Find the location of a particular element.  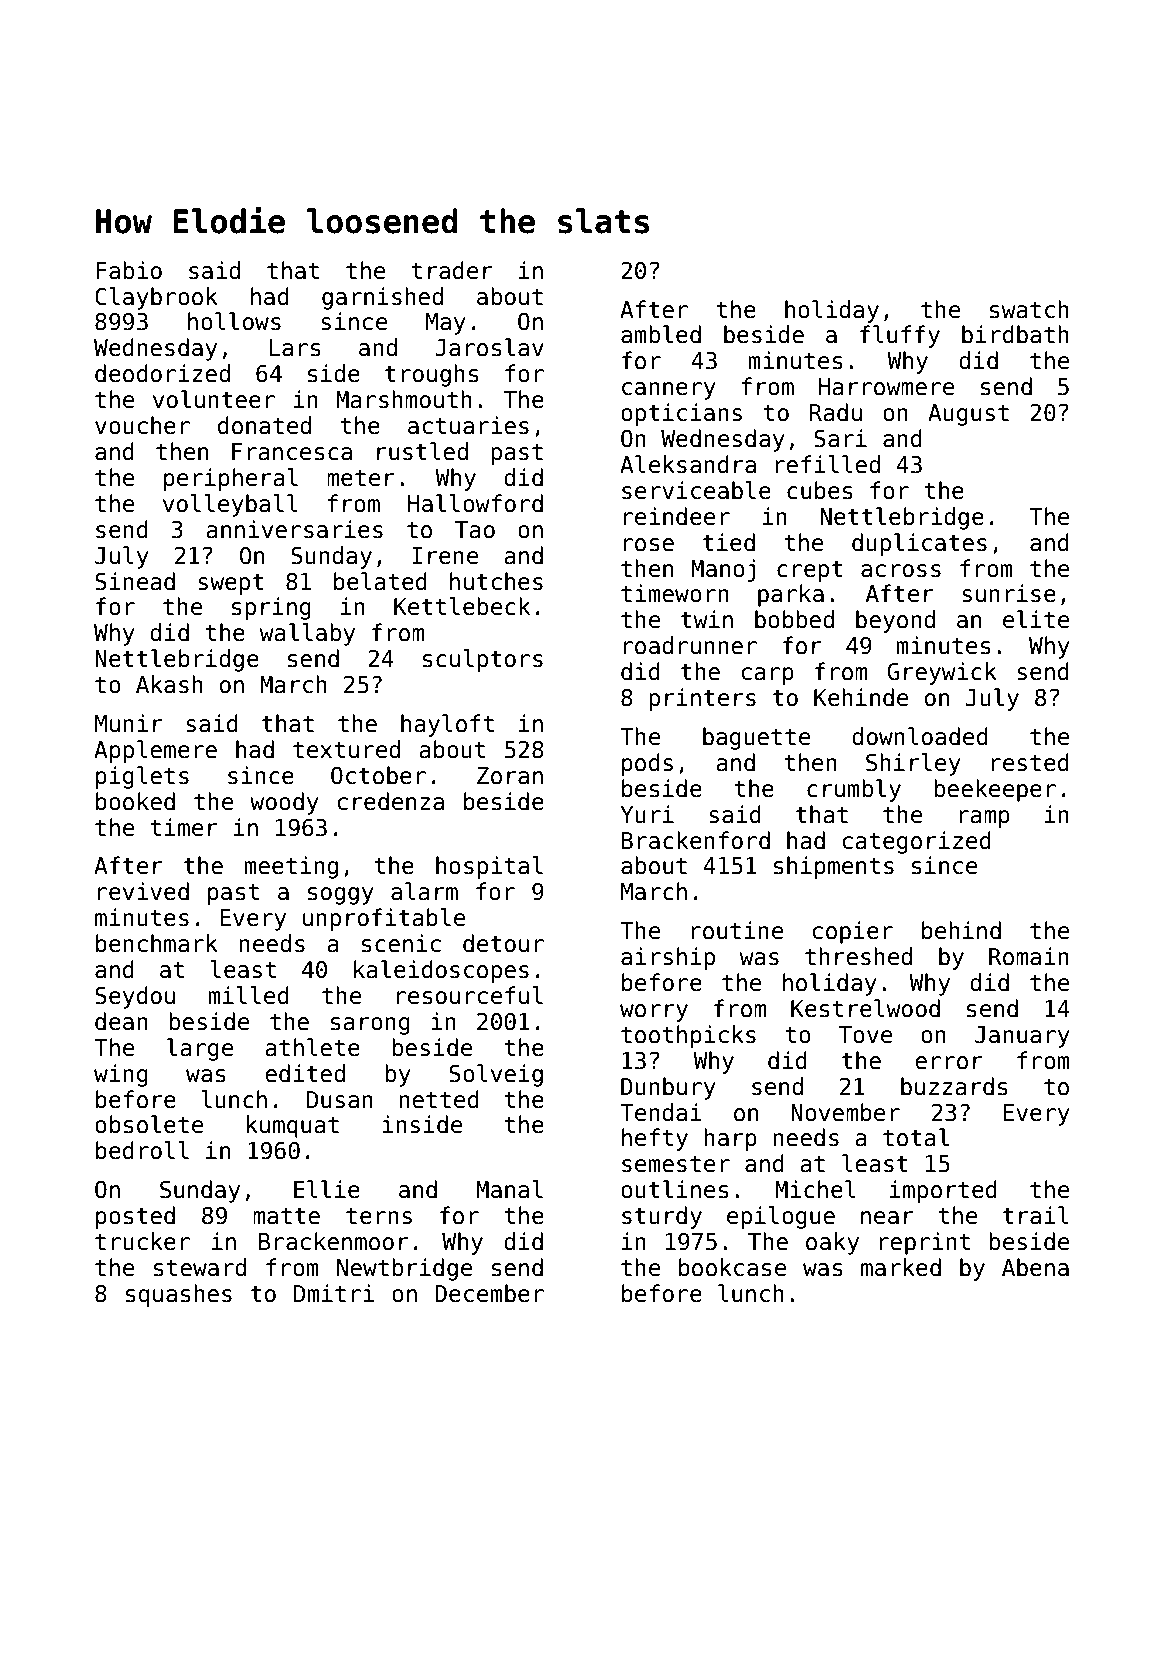

trader is located at coordinates (452, 270).
